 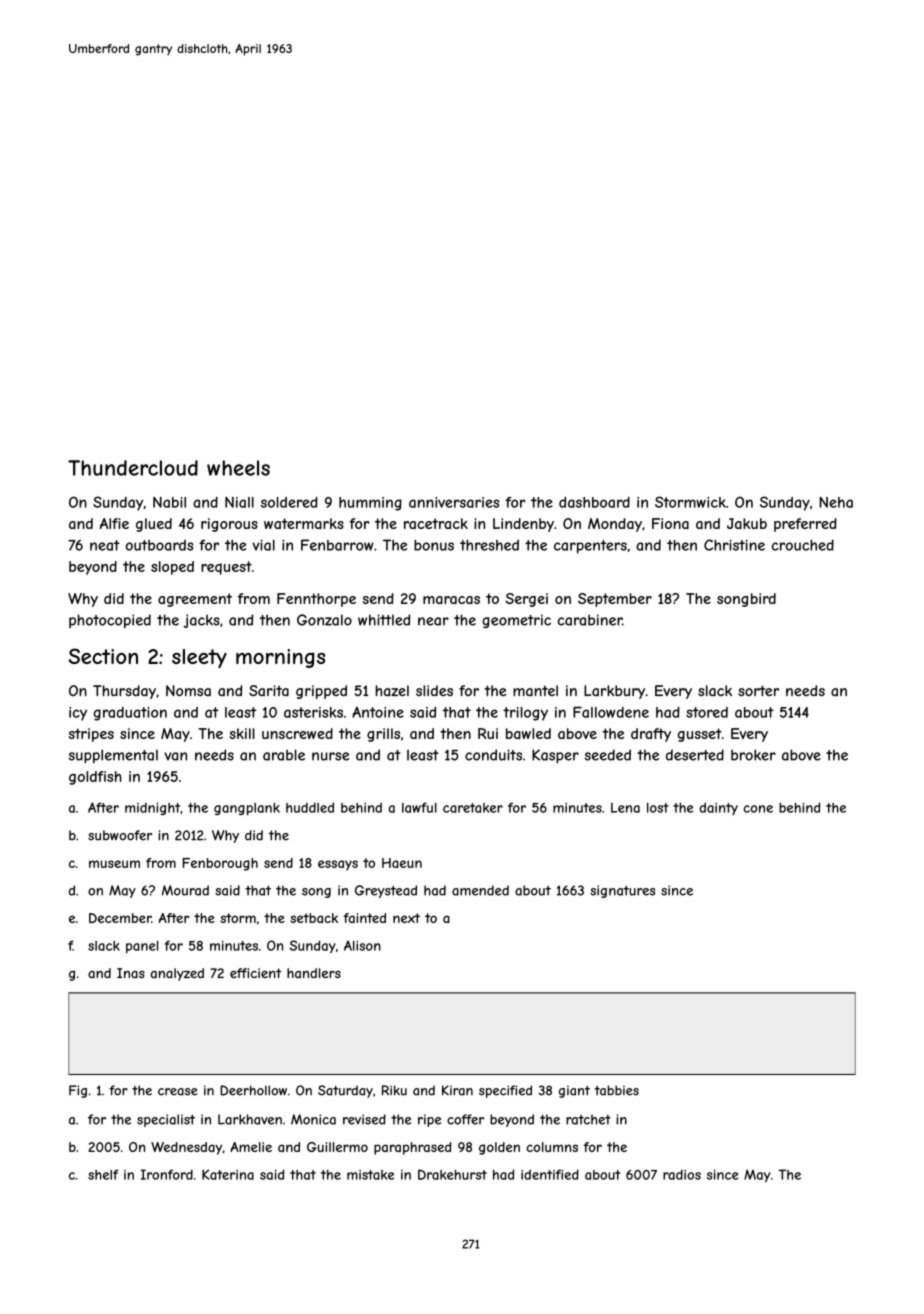 I want to click on December, so click(x=120, y=918).
